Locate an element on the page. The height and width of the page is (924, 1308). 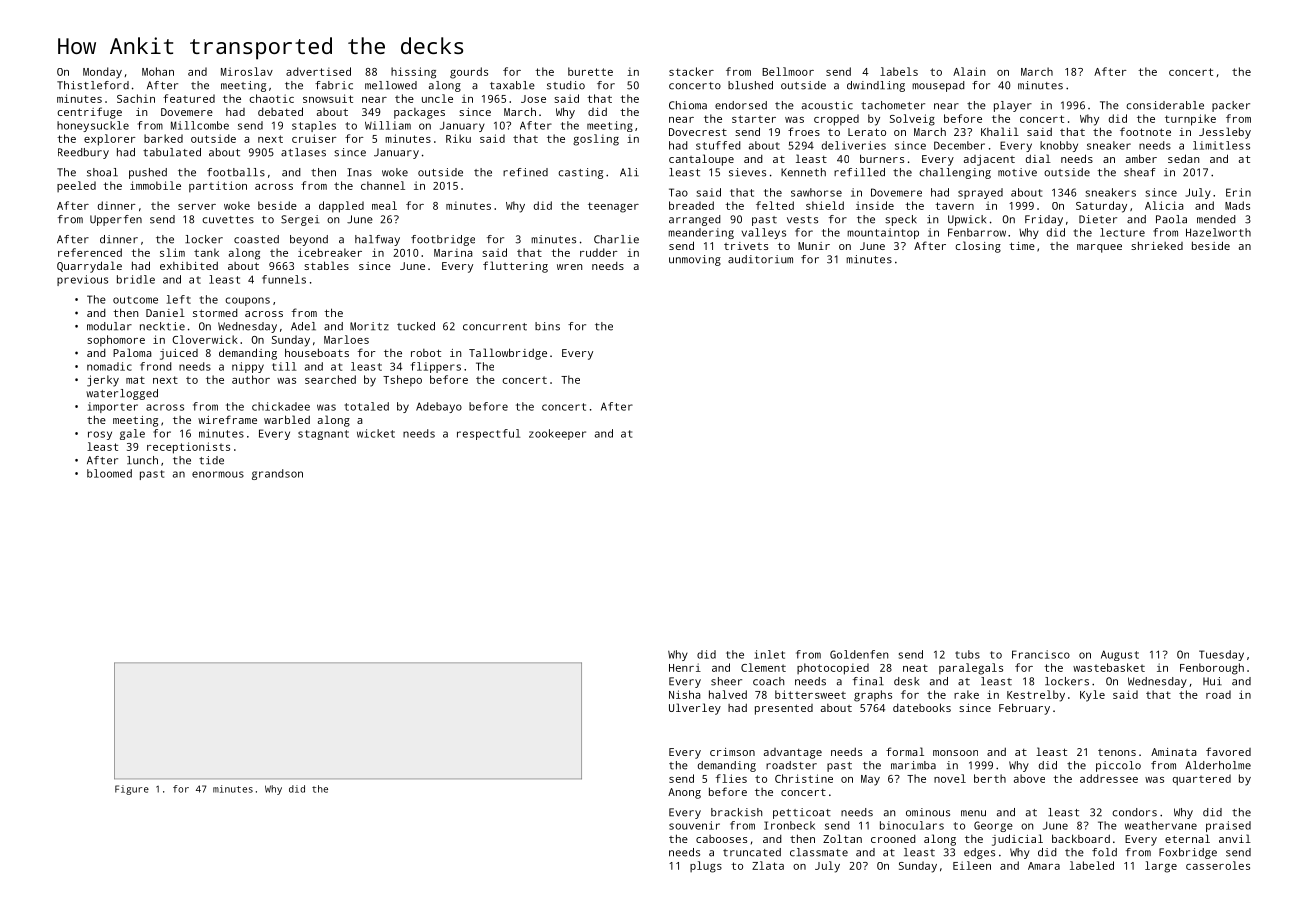
Miroslav is located at coordinates (247, 71).
